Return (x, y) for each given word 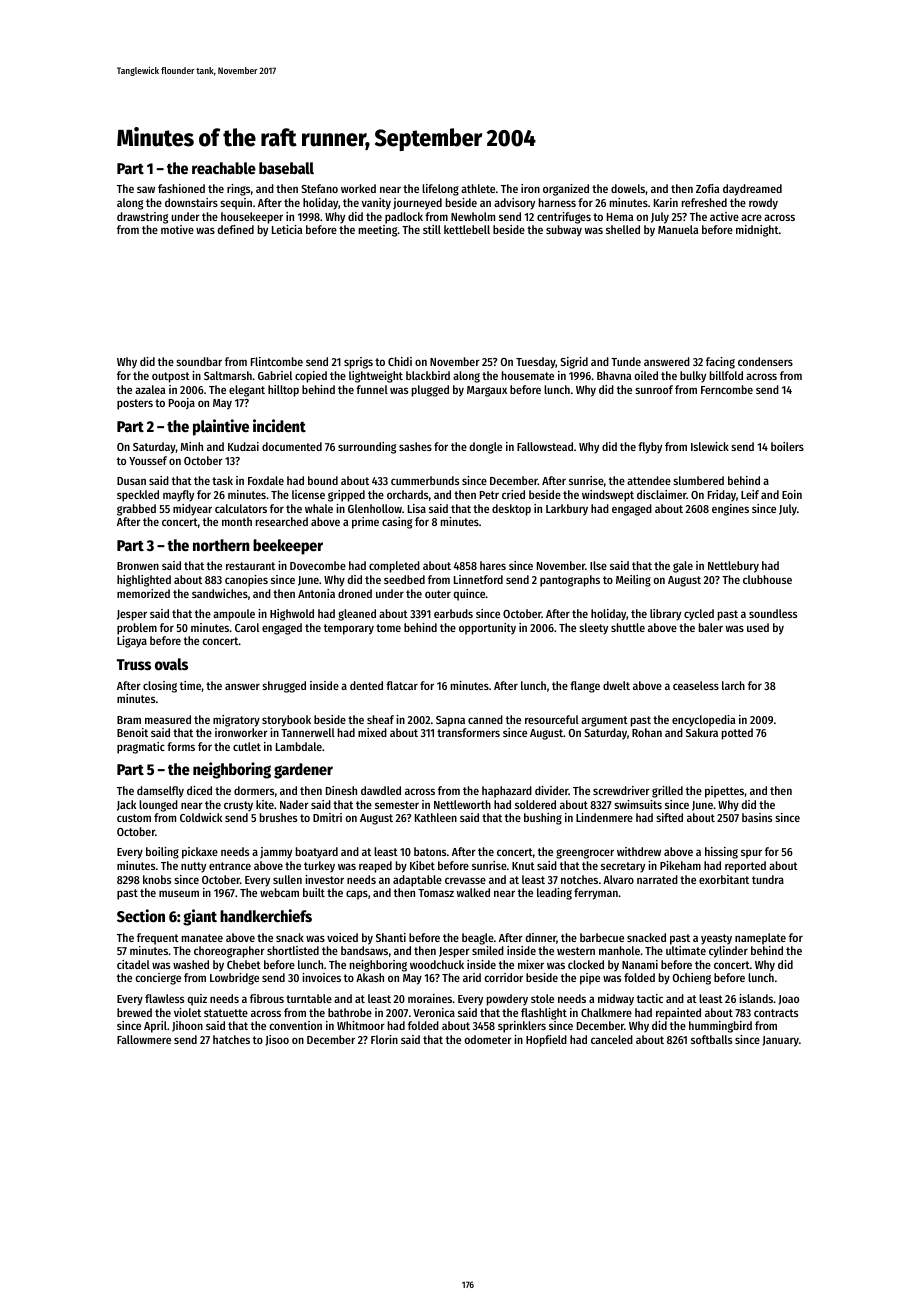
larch (733, 685)
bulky (693, 377)
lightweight (376, 377)
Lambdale (299, 746)
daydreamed (752, 190)
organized (566, 190)
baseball (286, 168)
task (222, 480)
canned (485, 719)
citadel (133, 964)
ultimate (686, 950)
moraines (430, 998)
